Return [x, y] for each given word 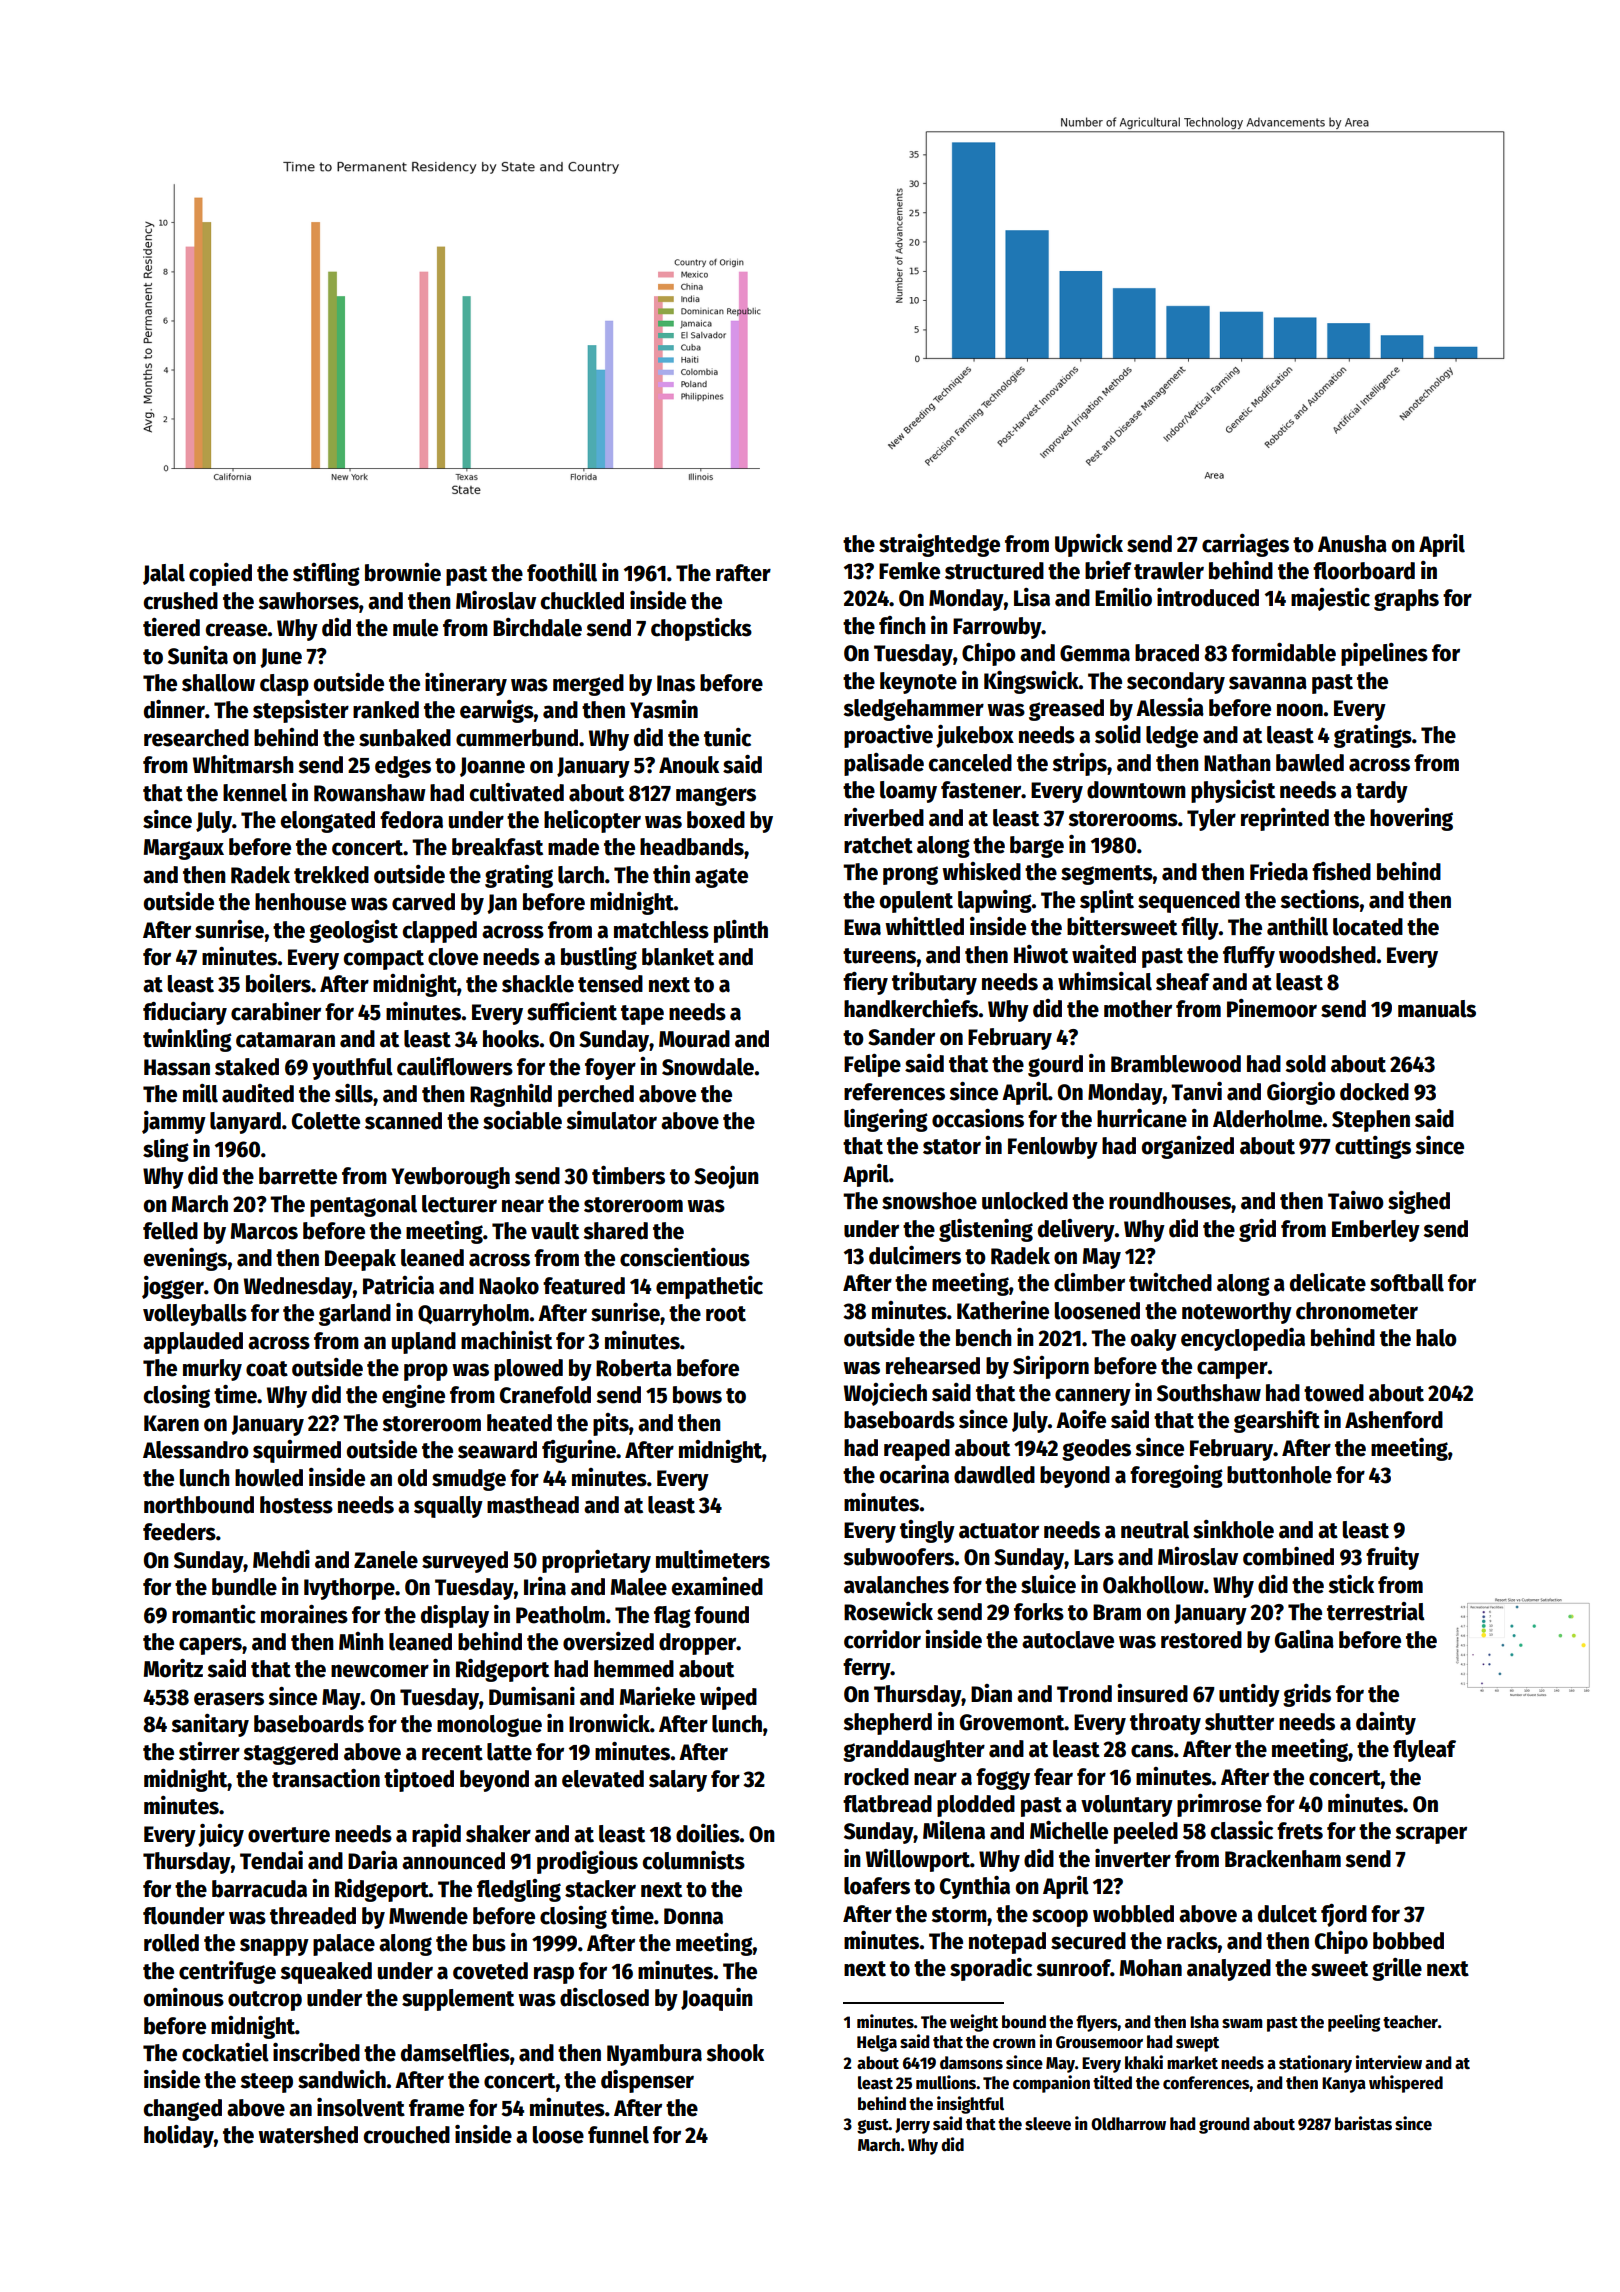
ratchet [878, 845]
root [726, 1314]
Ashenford [1394, 1420]
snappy [274, 1947]
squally [448, 1507]
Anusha [1352, 544]
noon [1300, 710]
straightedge [939, 545]
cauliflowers [455, 1066]
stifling [326, 574]
